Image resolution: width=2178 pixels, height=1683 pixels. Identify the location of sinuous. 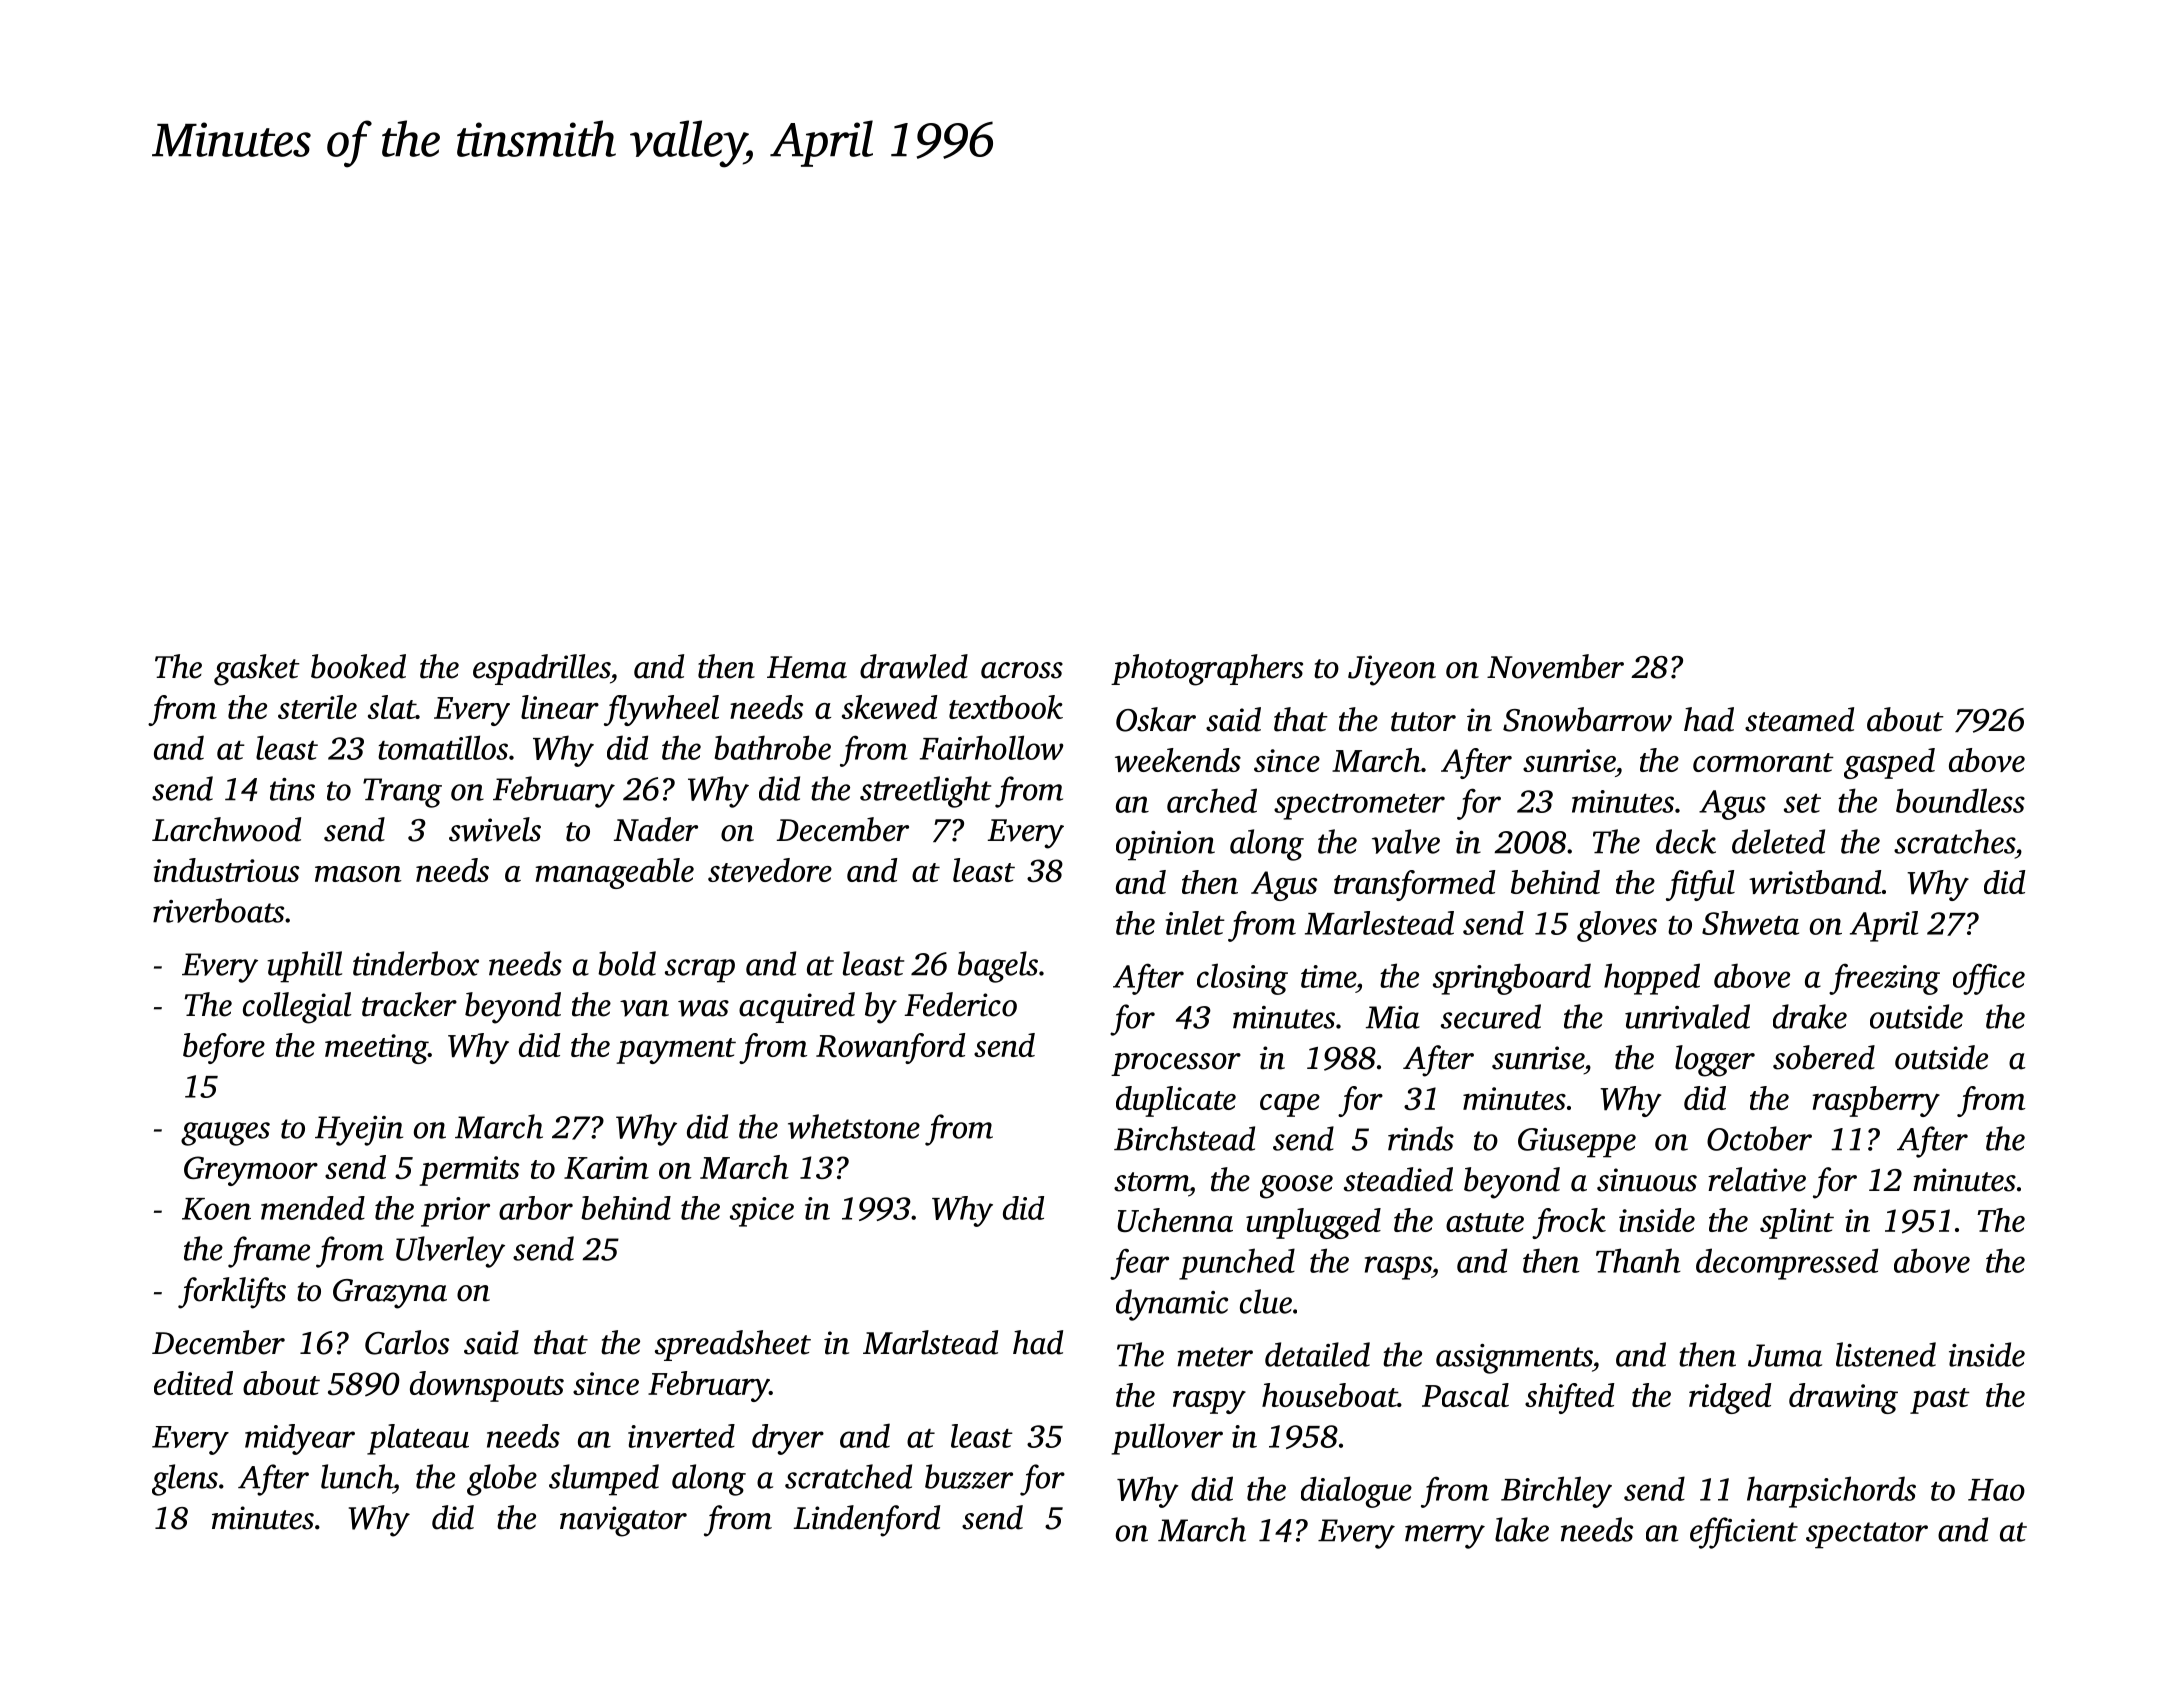
(1647, 1180).
